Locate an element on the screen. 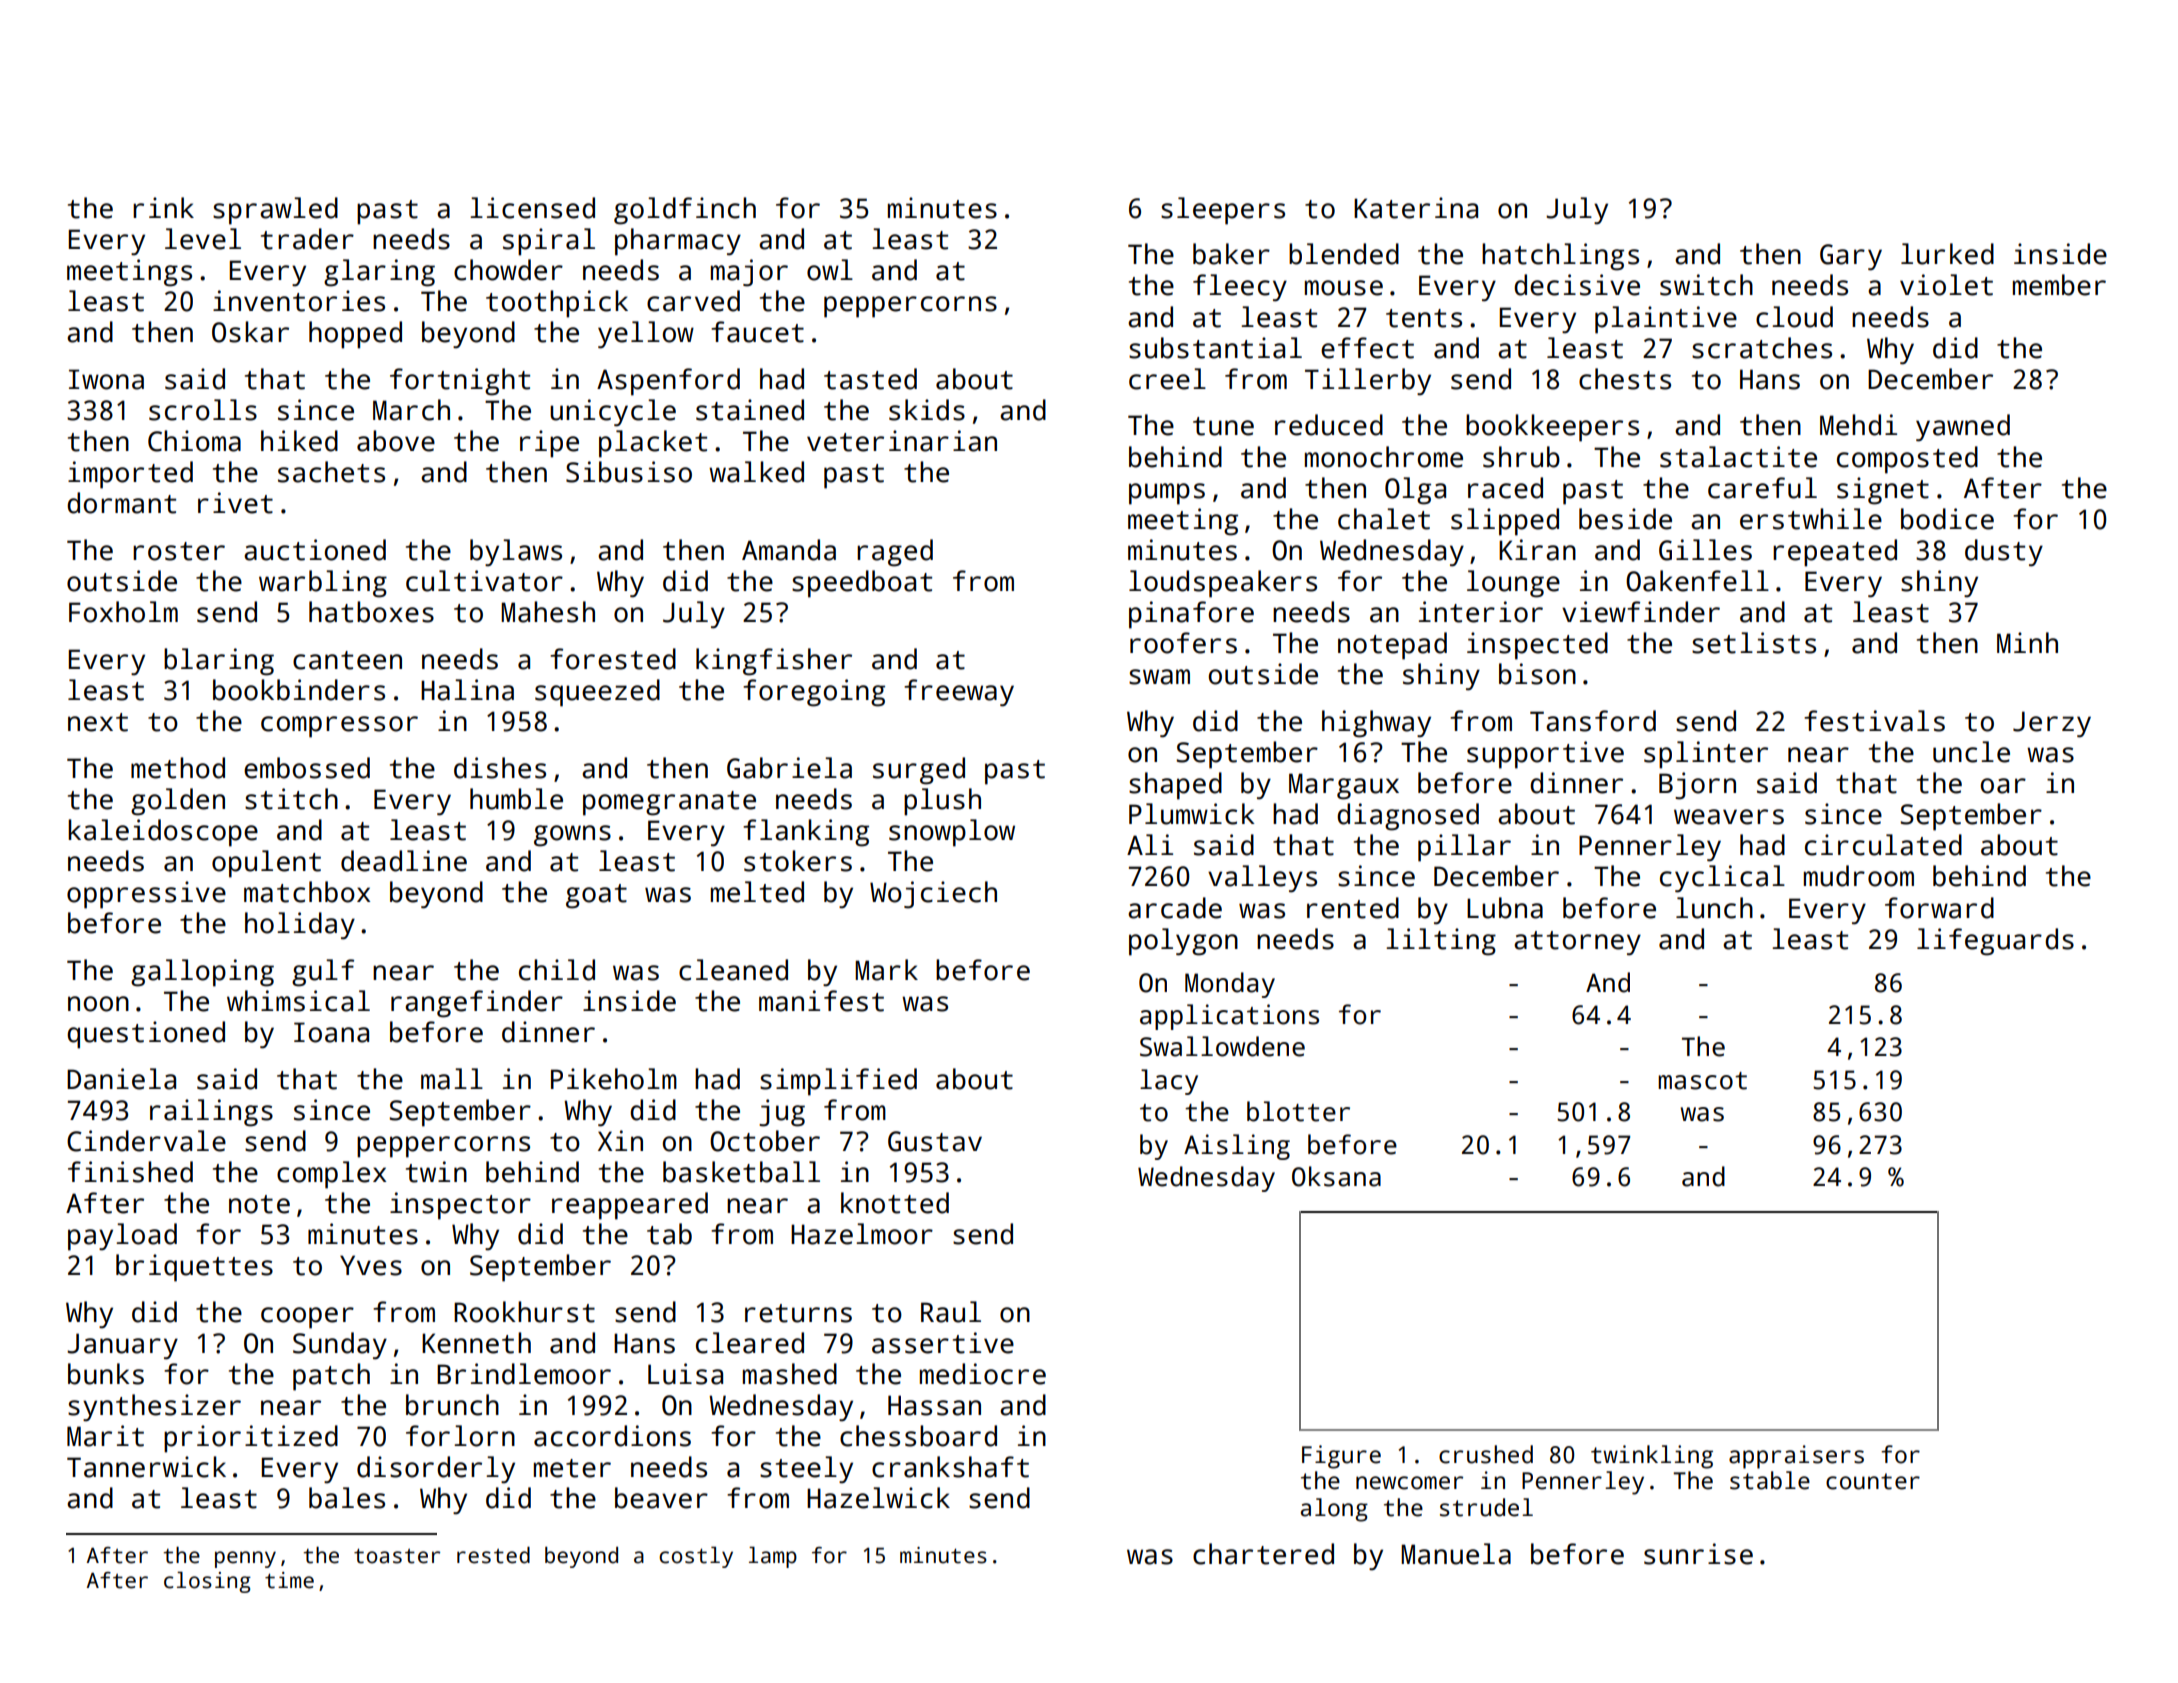  child is located at coordinates (557, 970).
